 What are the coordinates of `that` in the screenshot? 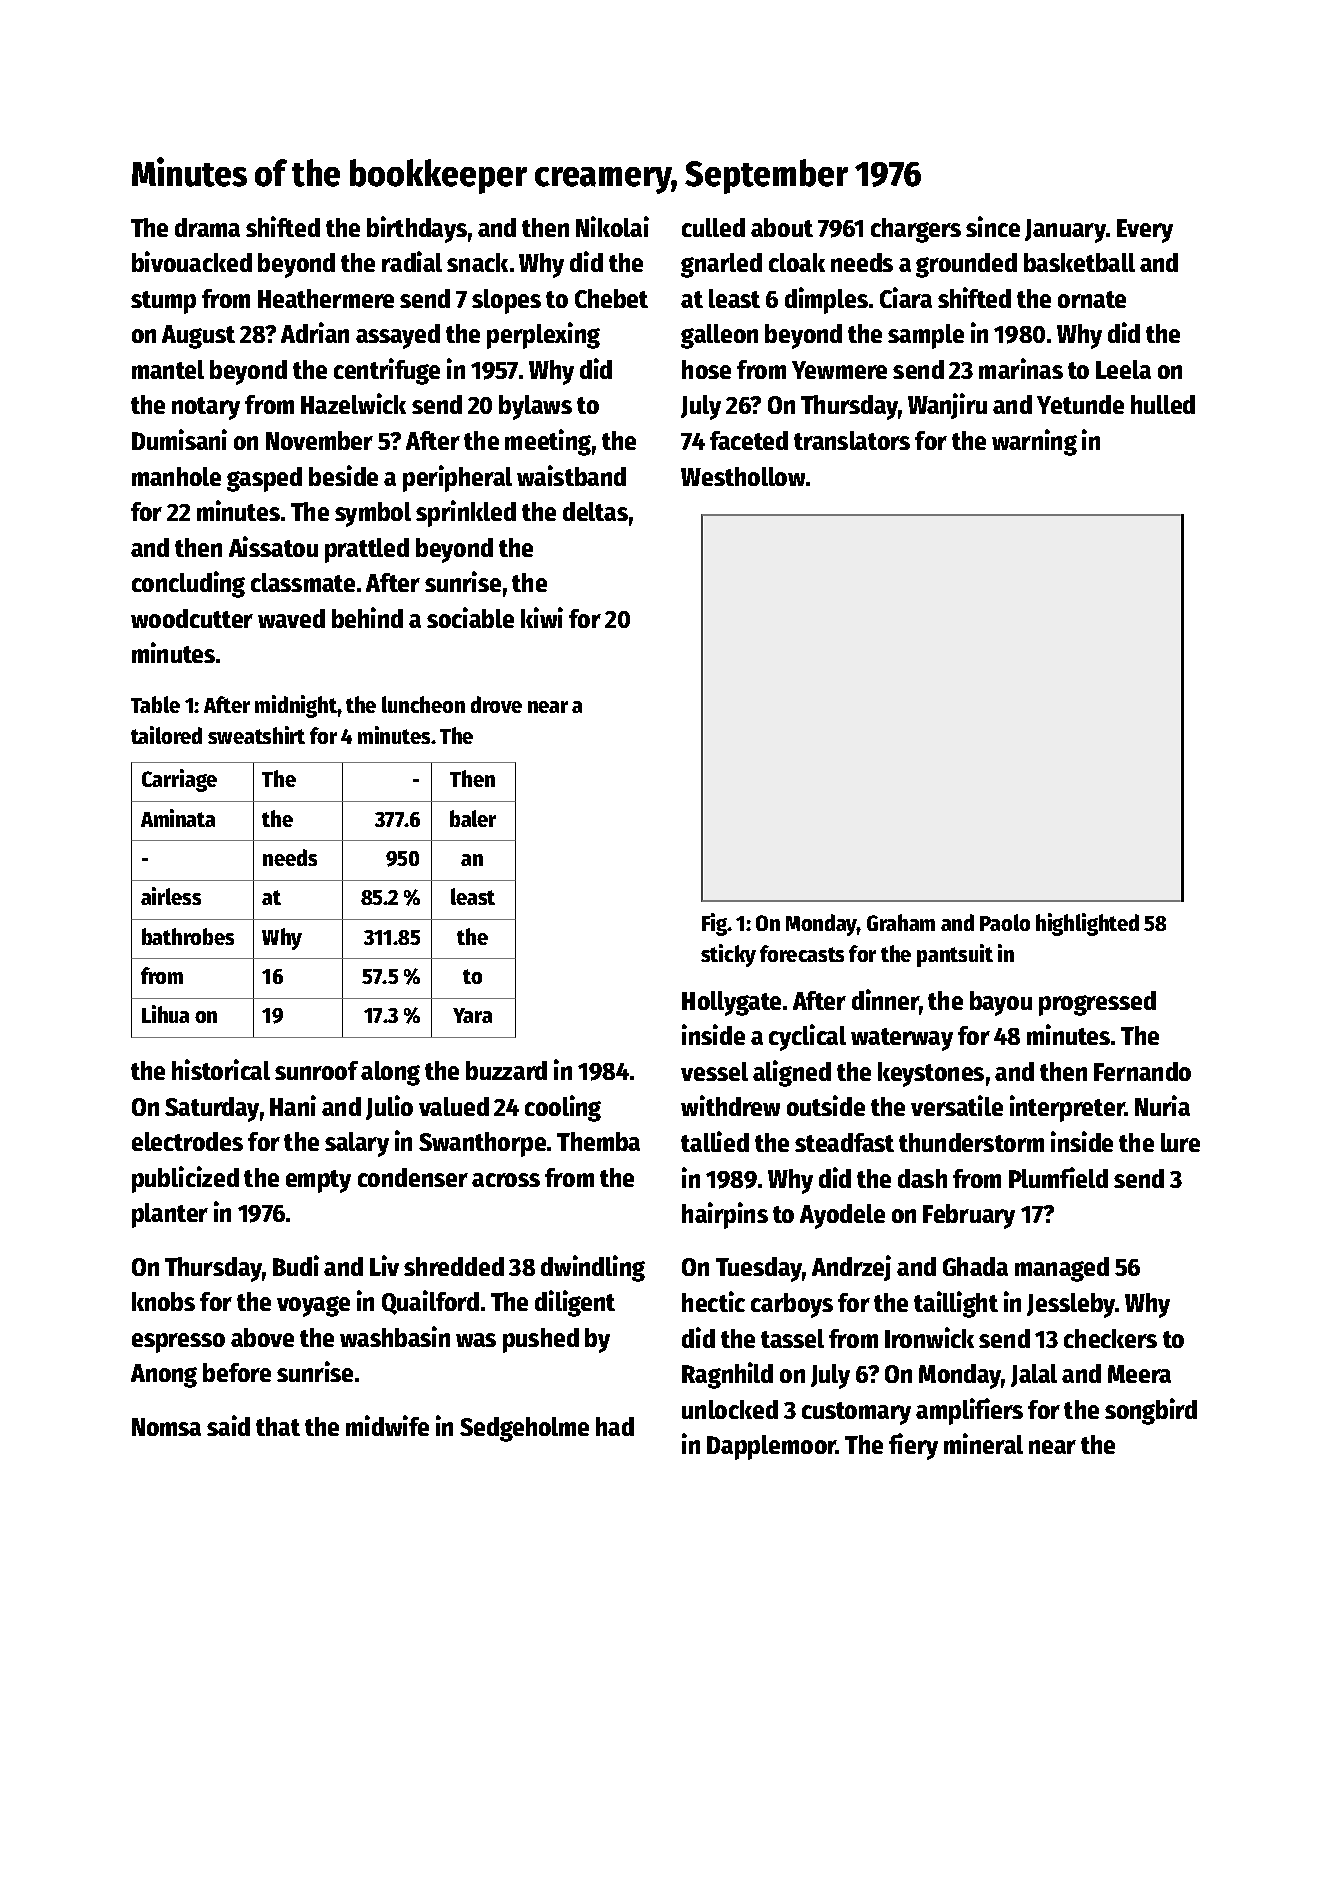 It's located at (278, 1426).
